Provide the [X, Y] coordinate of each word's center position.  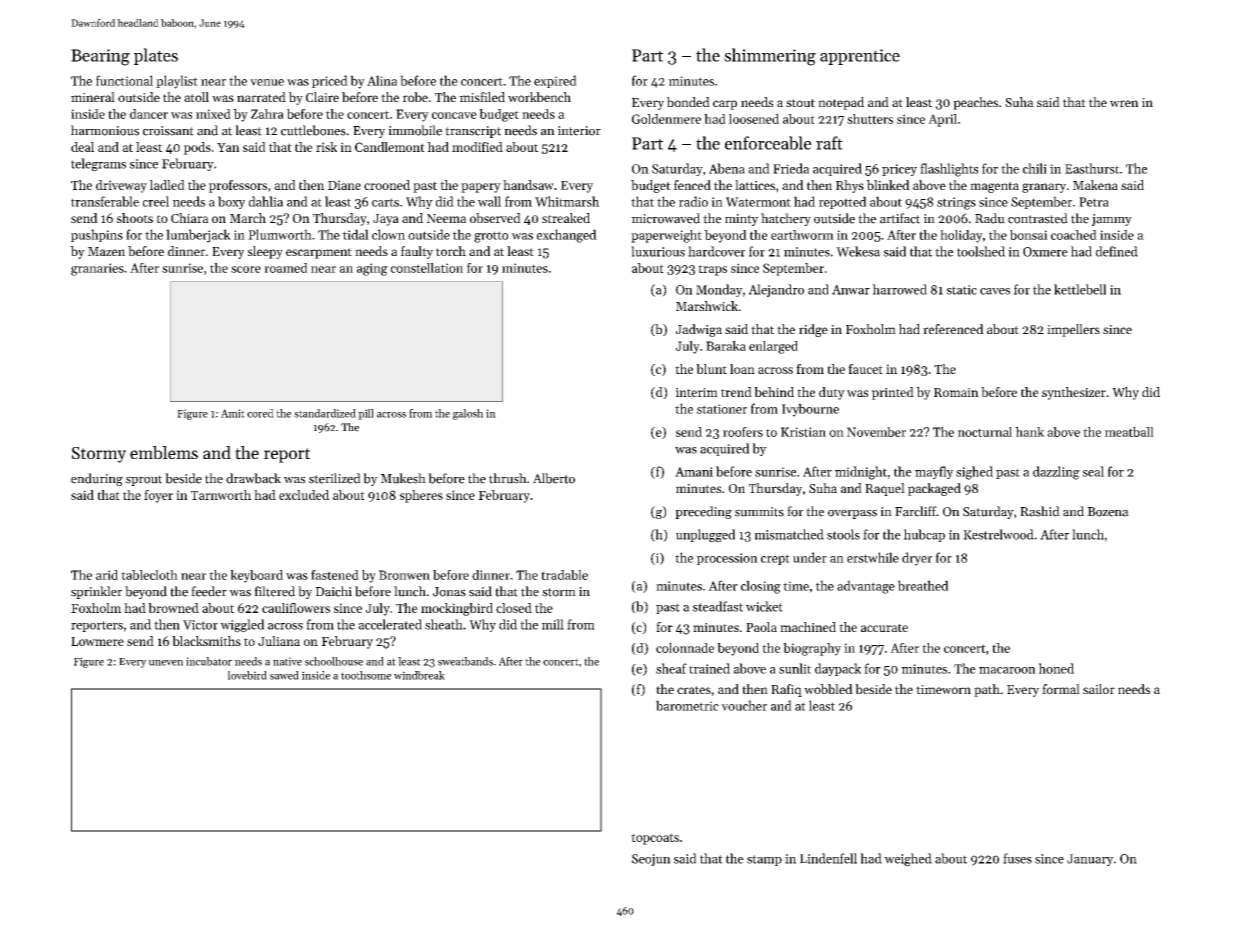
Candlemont [390, 147]
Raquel [885, 489]
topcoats [655, 839]
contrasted [1038, 218]
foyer [158, 496]
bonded [688, 102]
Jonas [449, 592]
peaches [975, 103]
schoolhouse [334, 661]
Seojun [651, 860]
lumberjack [198, 236]
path [987, 690]
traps [712, 270]
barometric [687, 705]
